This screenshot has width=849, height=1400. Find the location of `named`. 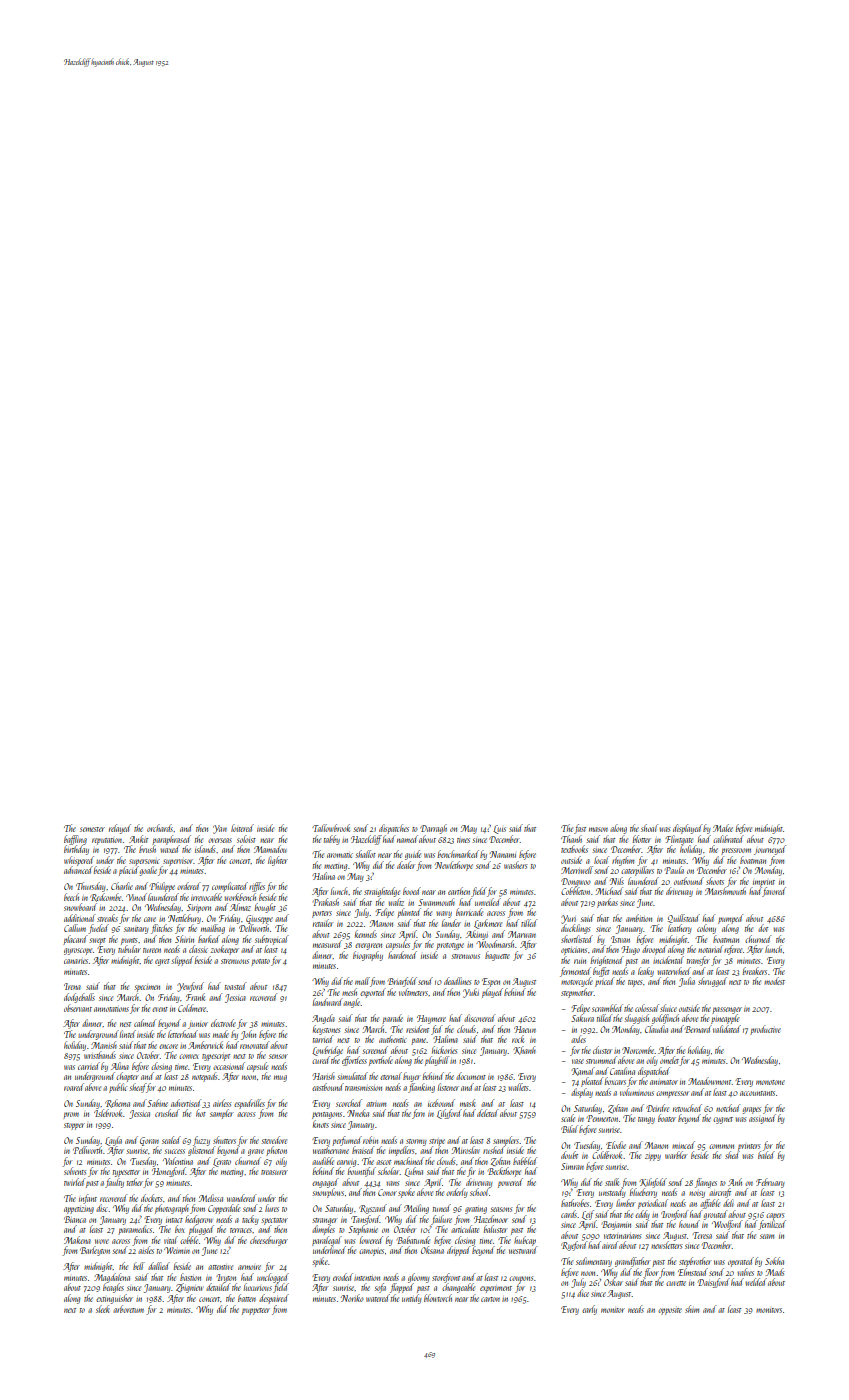

named is located at coordinates (407, 839).
